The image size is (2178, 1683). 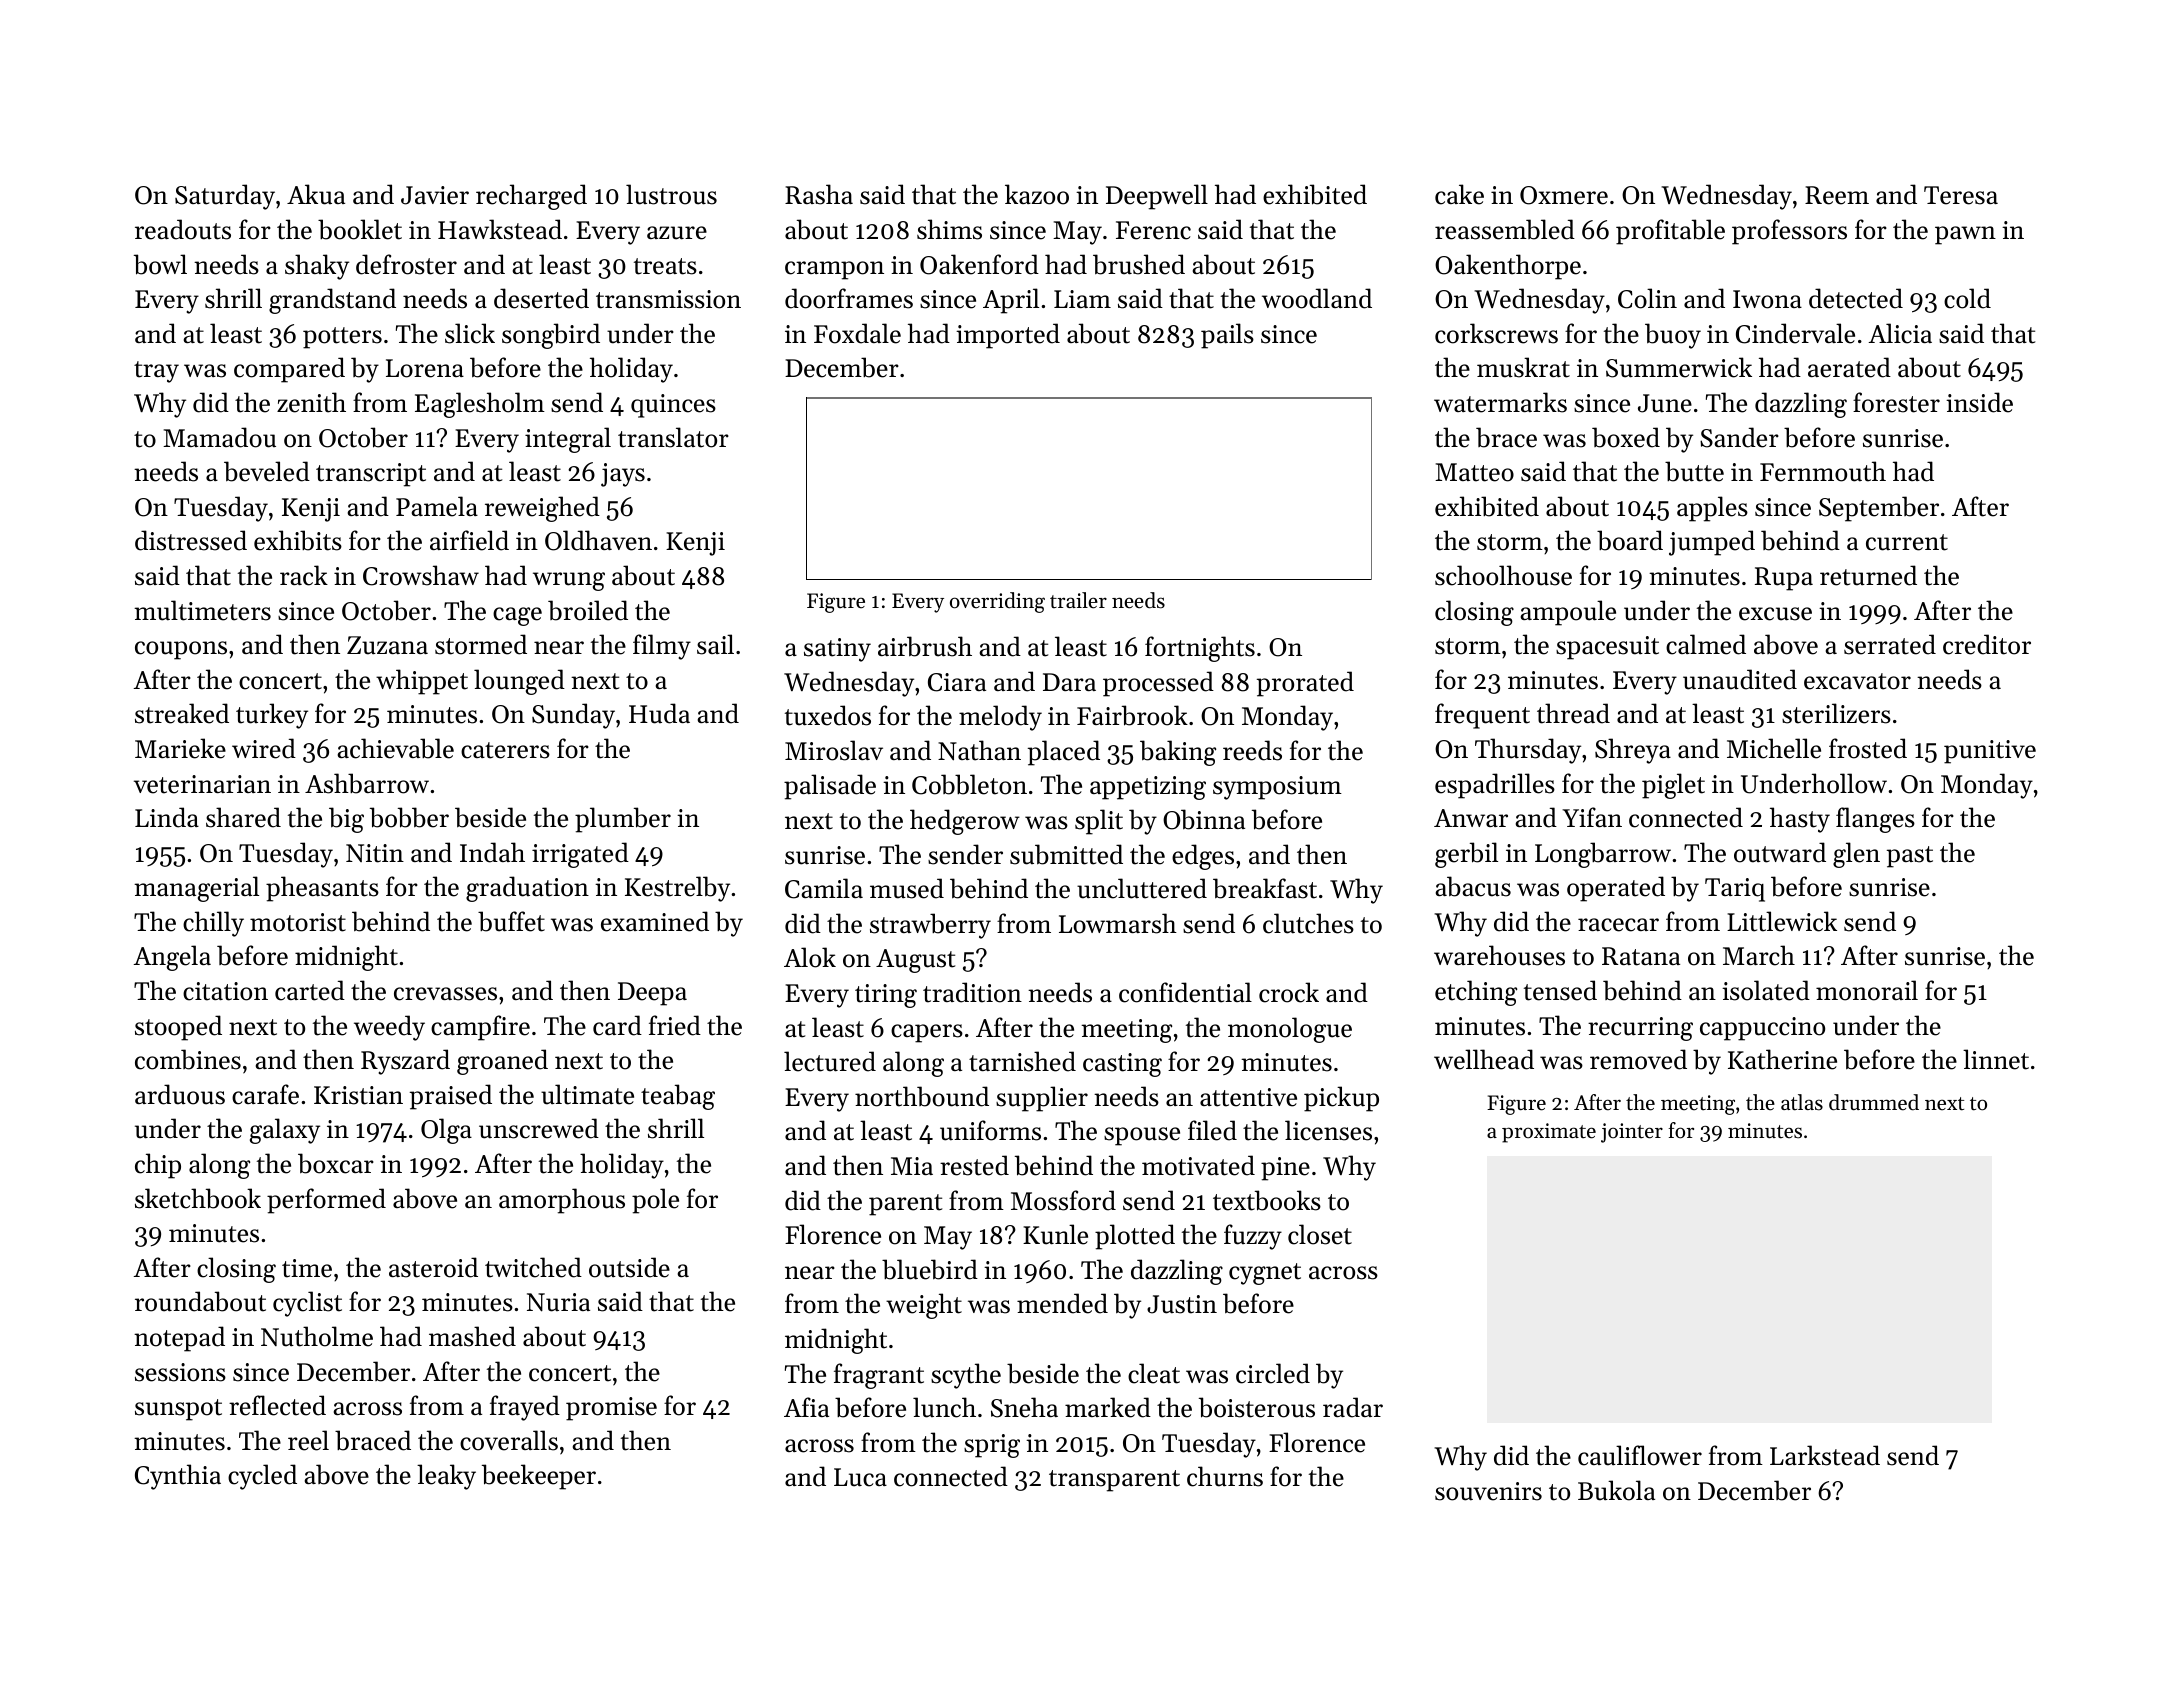 I want to click on kazoo, so click(x=1037, y=194).
